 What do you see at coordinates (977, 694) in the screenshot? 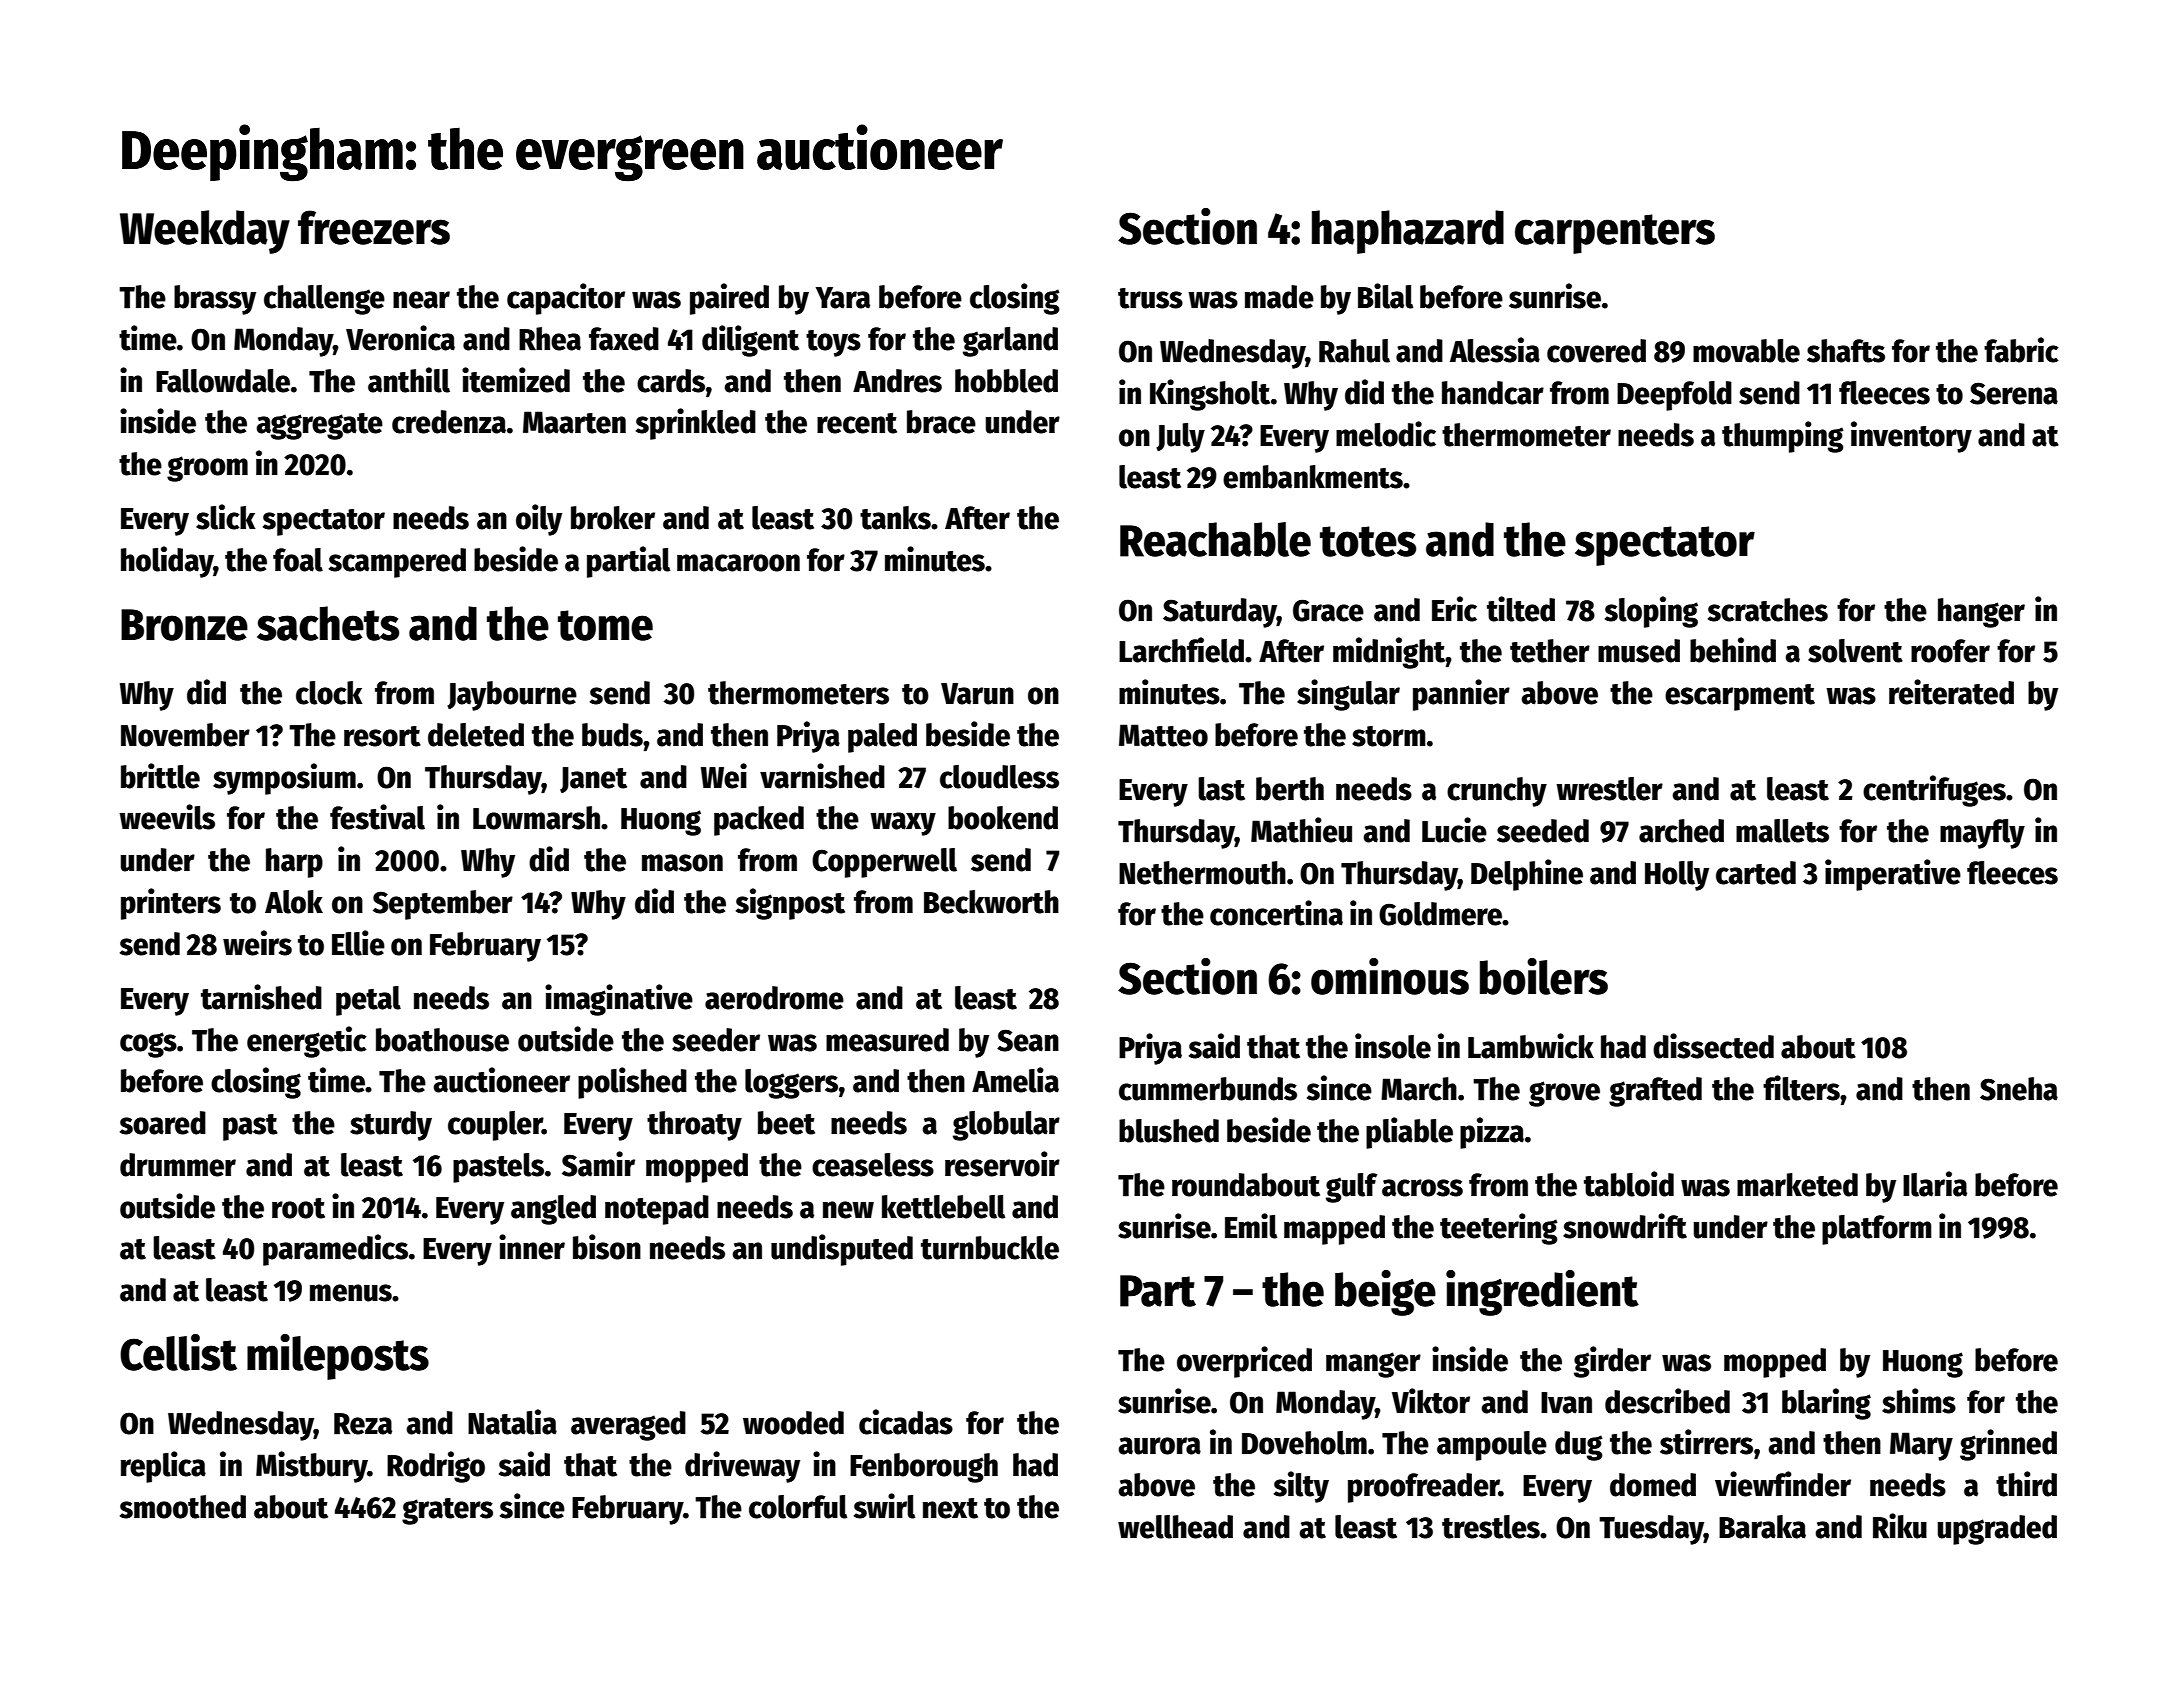
I see `Varun` at bounding box center [977, 694].
